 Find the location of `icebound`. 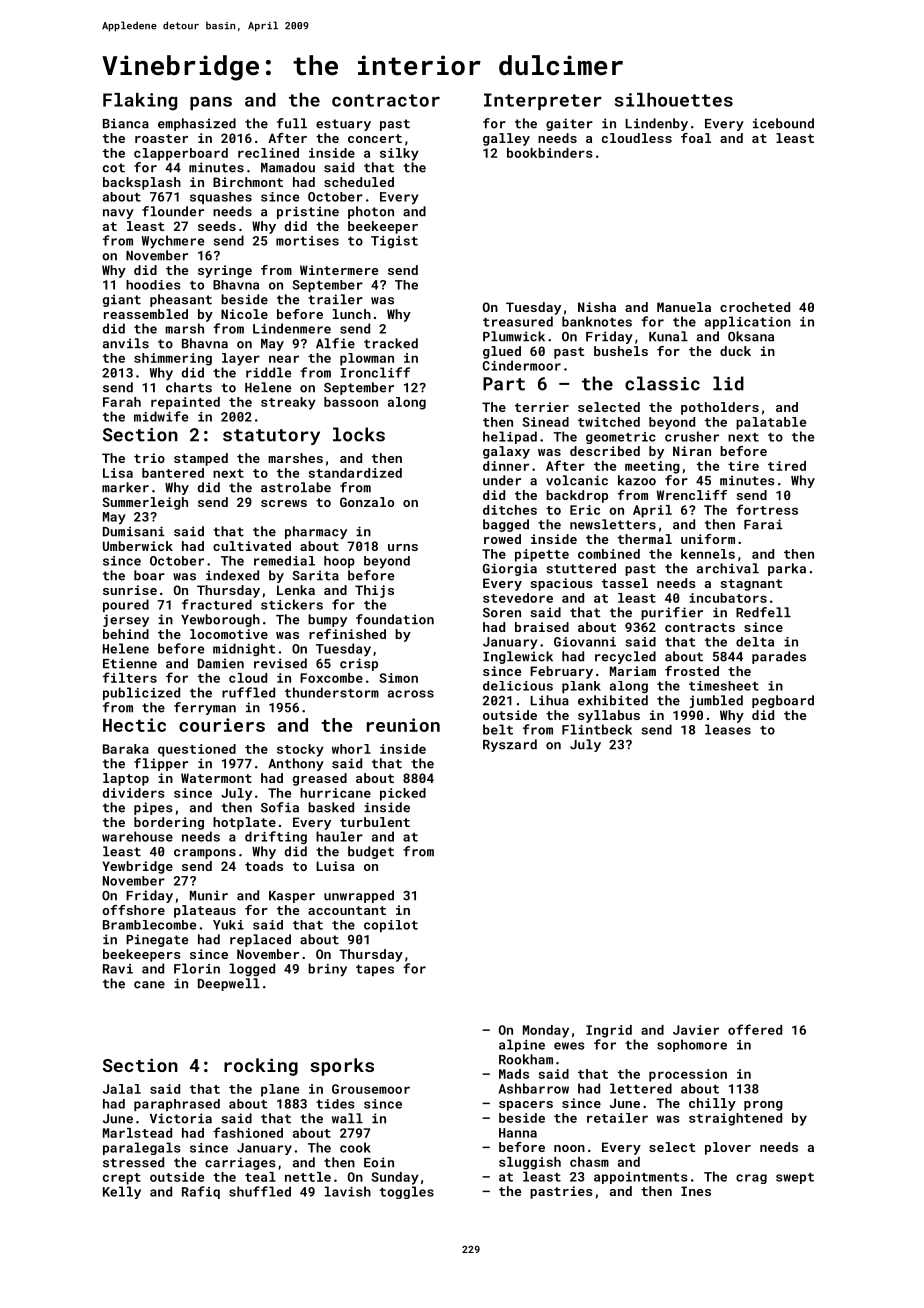

icebound is located at coordinates (783, 123).
